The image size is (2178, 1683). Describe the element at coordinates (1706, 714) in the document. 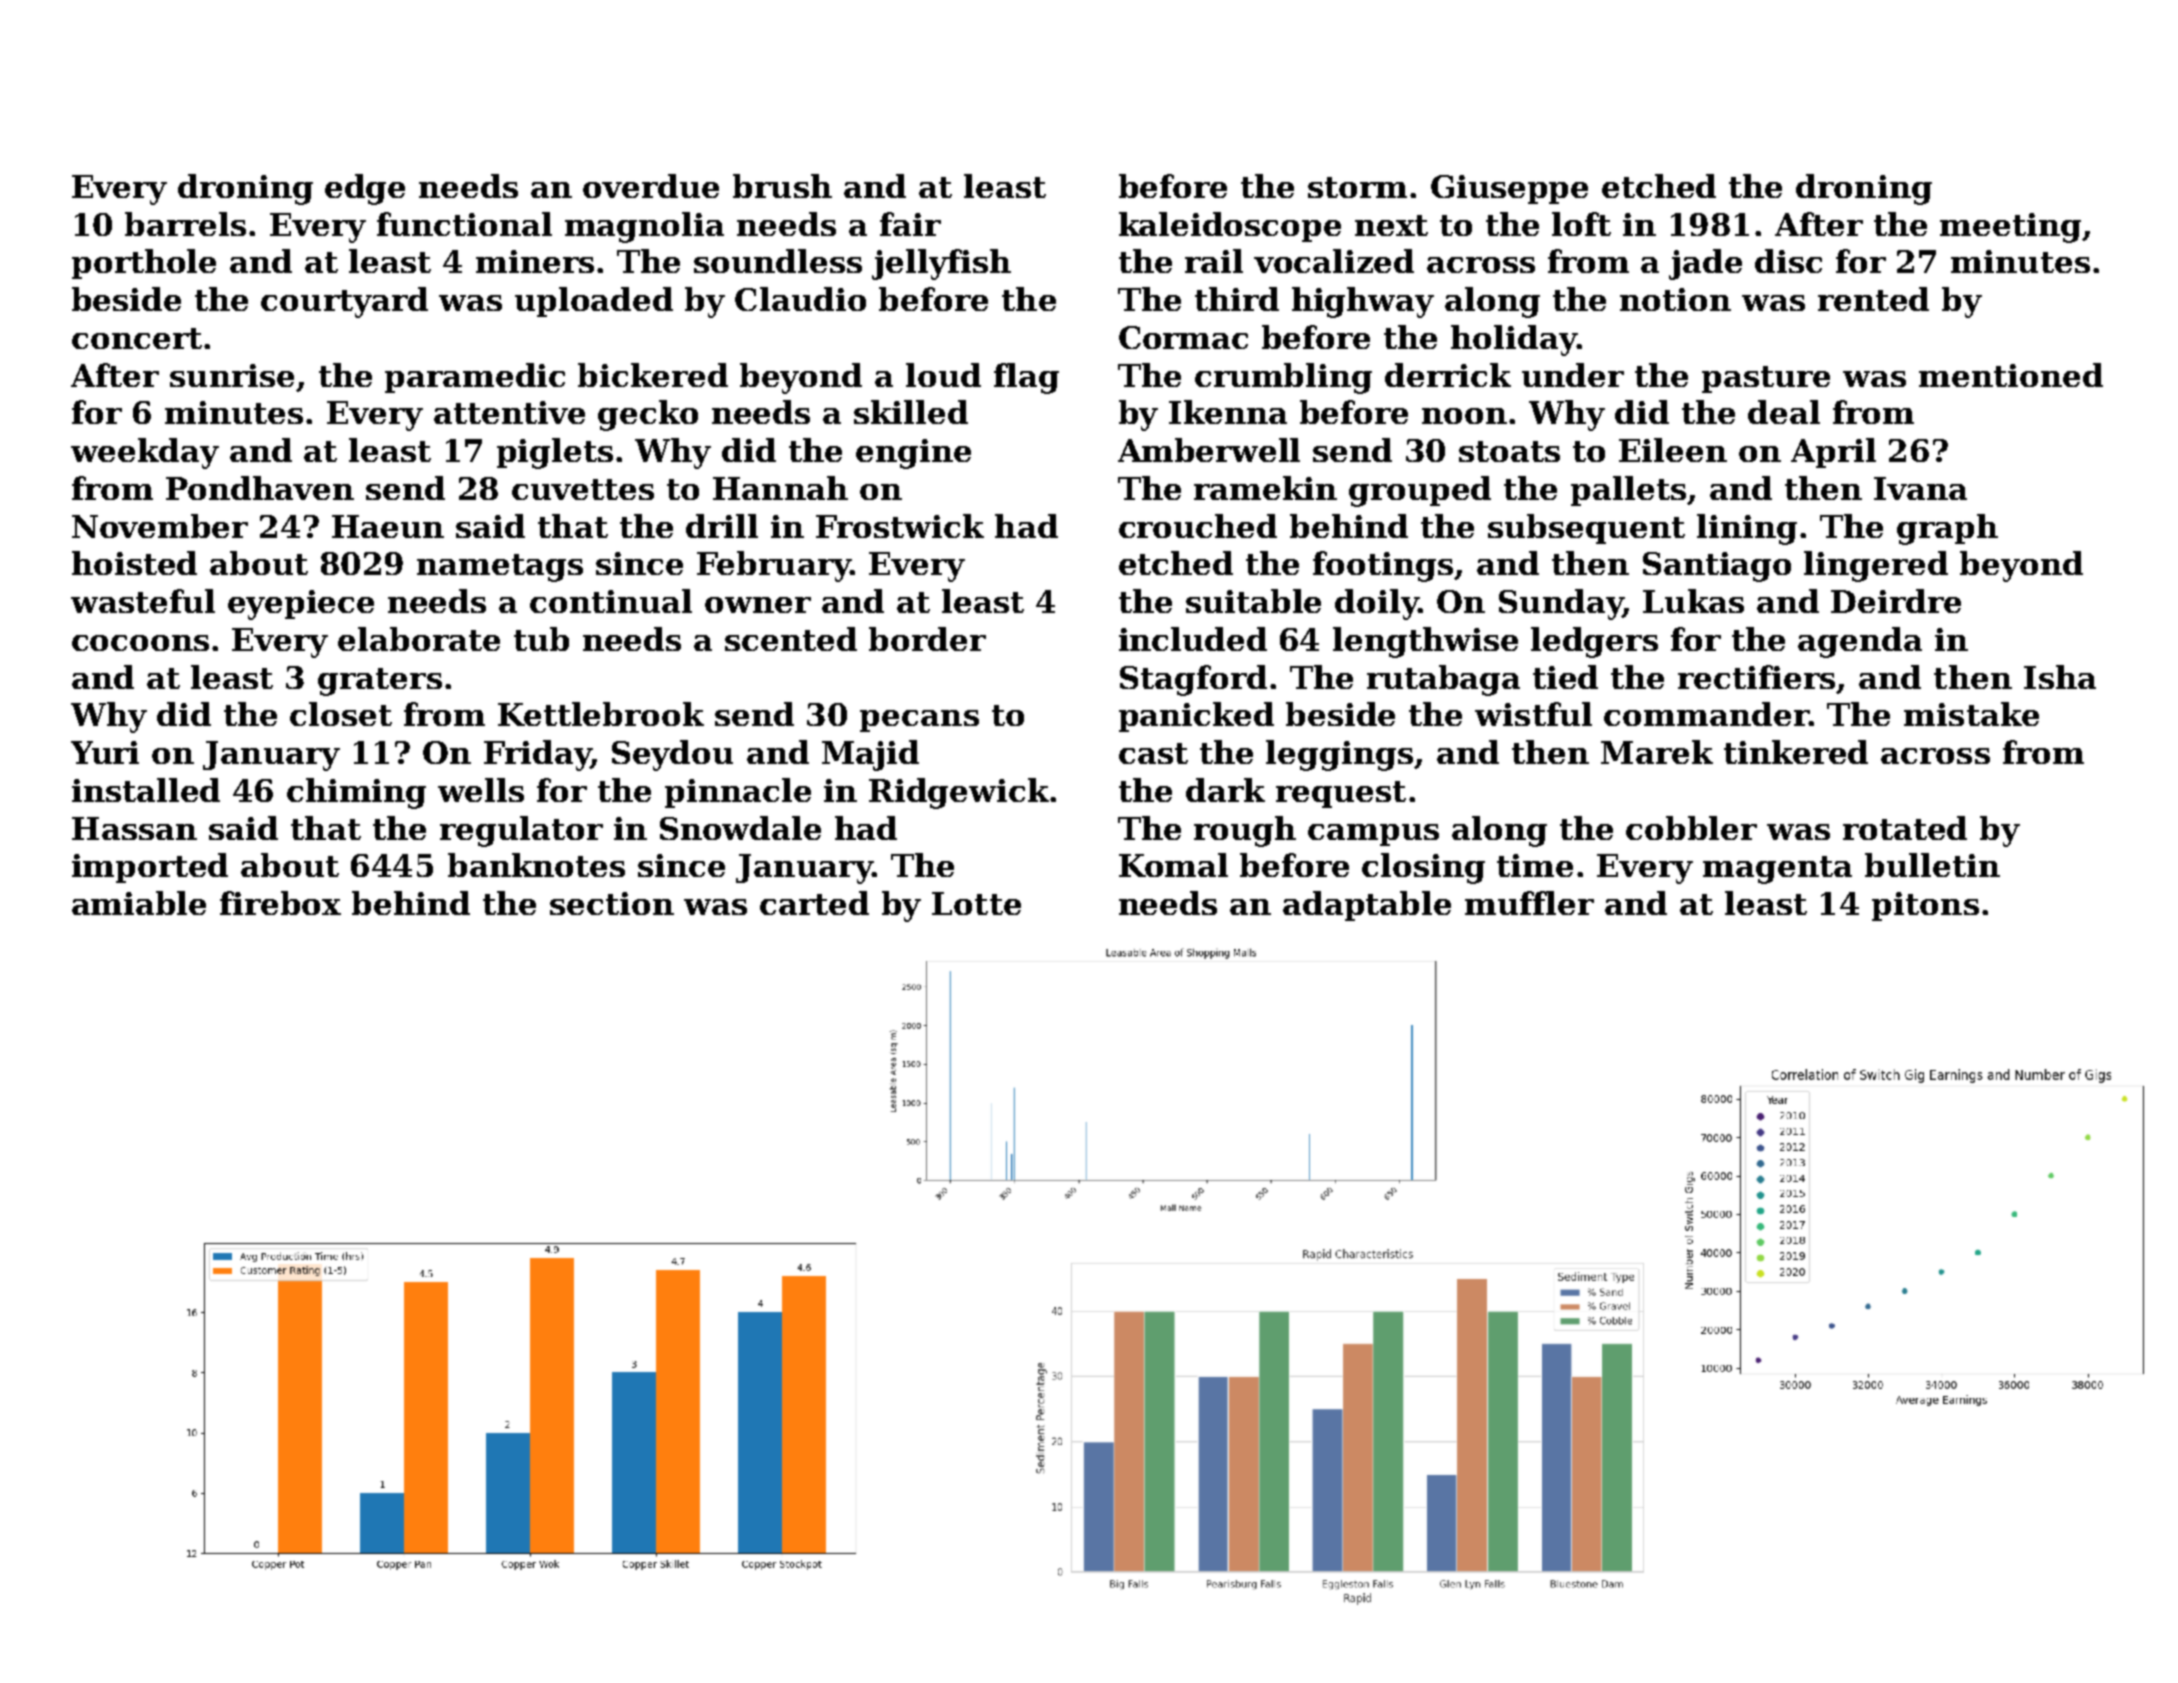

I see `commander` at that location.
